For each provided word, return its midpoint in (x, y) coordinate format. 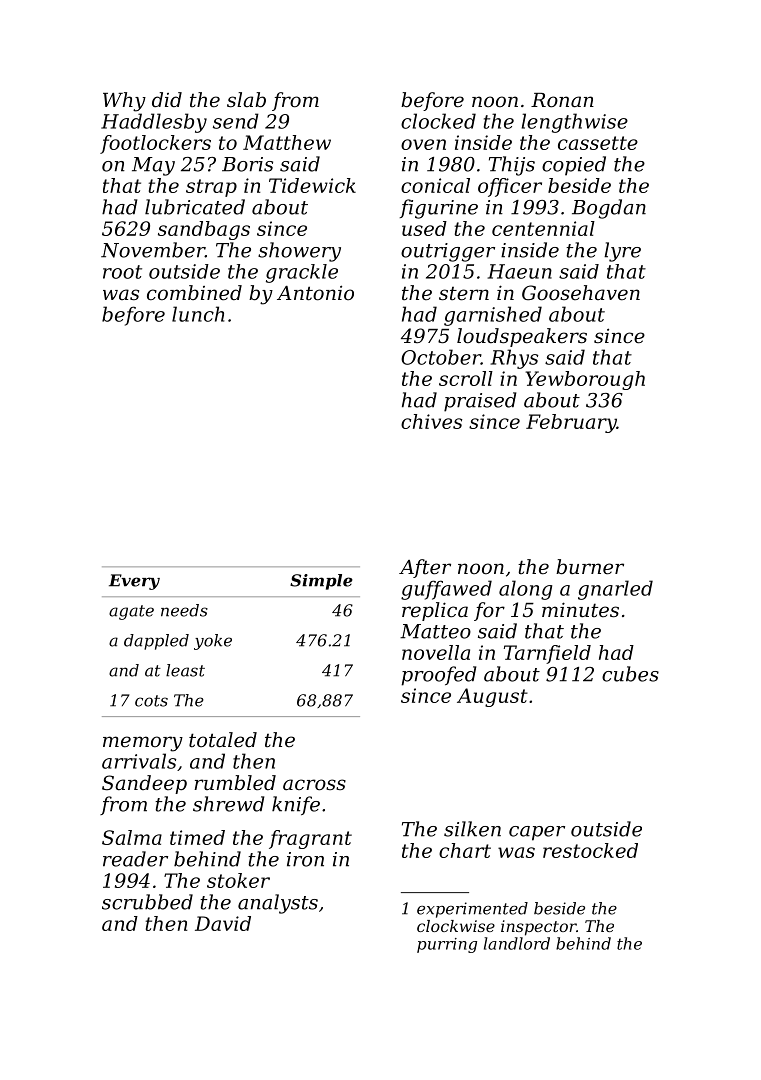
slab (246, 100)
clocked (438, 121)
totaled (223, 740)
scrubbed (147, 902)
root (122, 272)
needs (184, 610)
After (425, 568)
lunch (198, 314)
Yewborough (585, 380)
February (571, 423)
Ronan (562, 100)
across (314, 785)
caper (537, 833)
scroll (466, 378)
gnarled (615, 590)
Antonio (315, 293)
